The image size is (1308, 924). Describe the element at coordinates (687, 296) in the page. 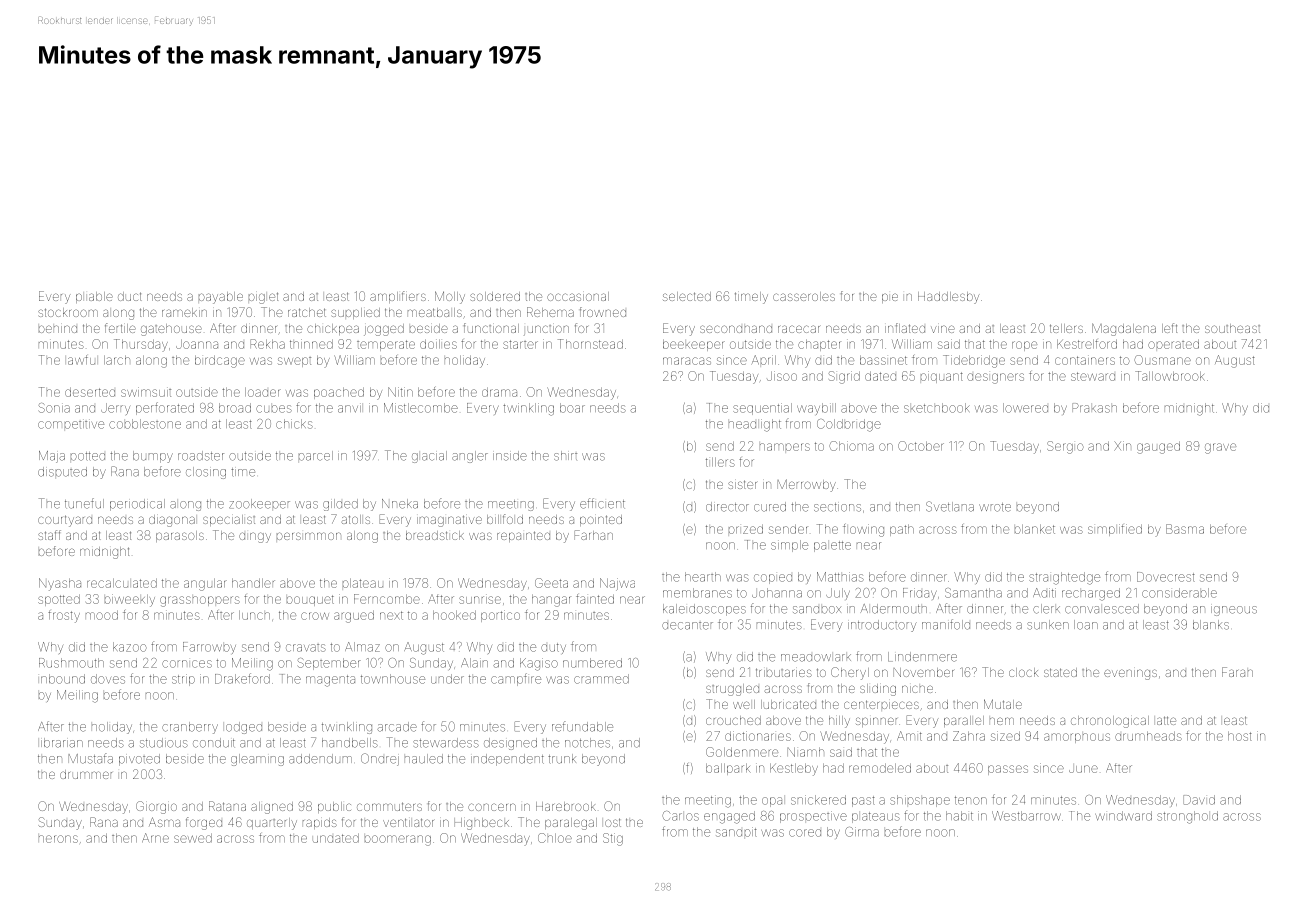

I see `selected` at that location.
